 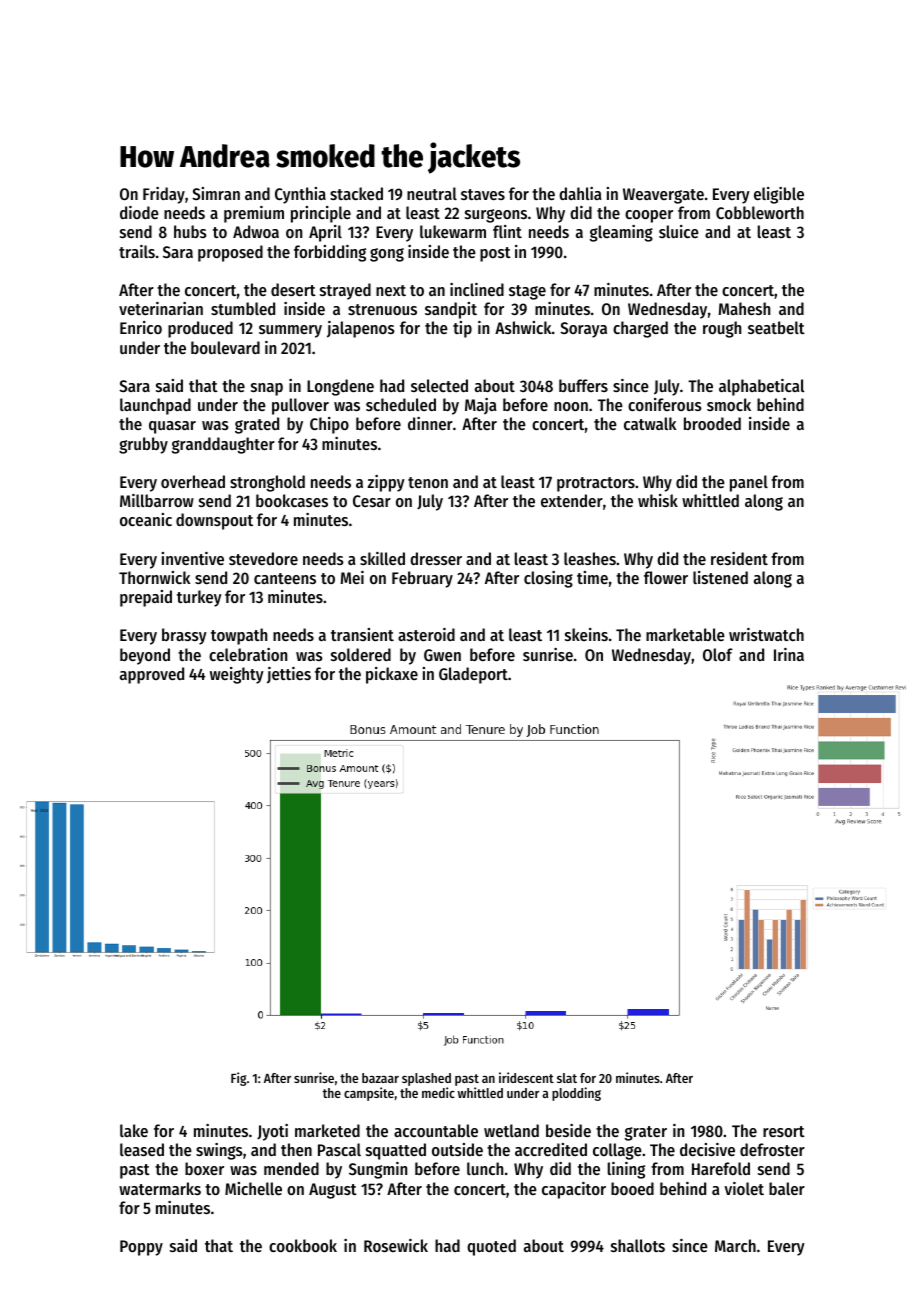 I want to click on lake, so click(x=134, y=1130).
